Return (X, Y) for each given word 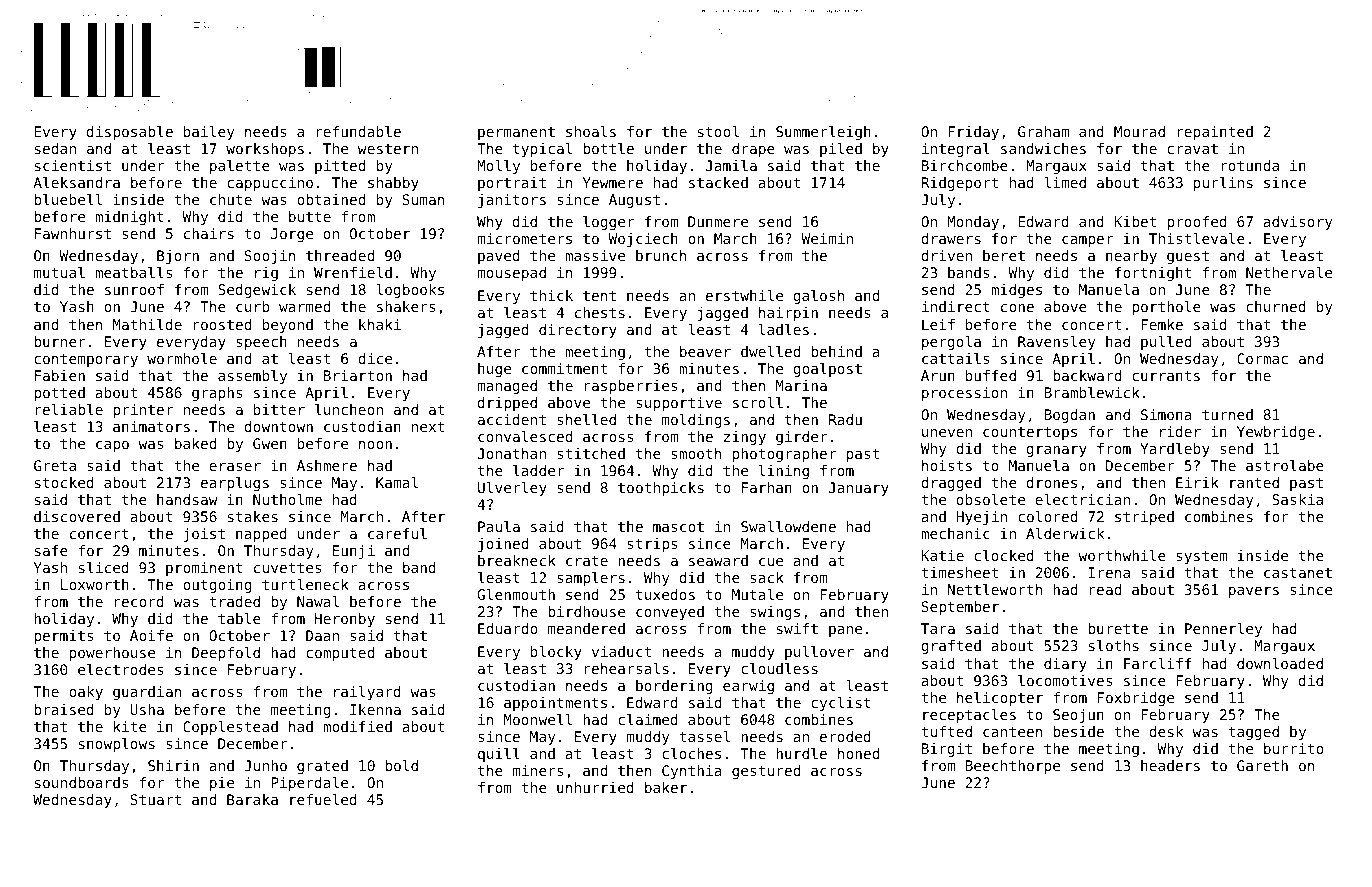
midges (1016, 291)
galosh (818, 297)
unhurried (595, 787)
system (1201, 557)
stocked (64, 482)
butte (310, 216)
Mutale (757, 594)
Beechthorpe (1012, 767)
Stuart (156, 799)
